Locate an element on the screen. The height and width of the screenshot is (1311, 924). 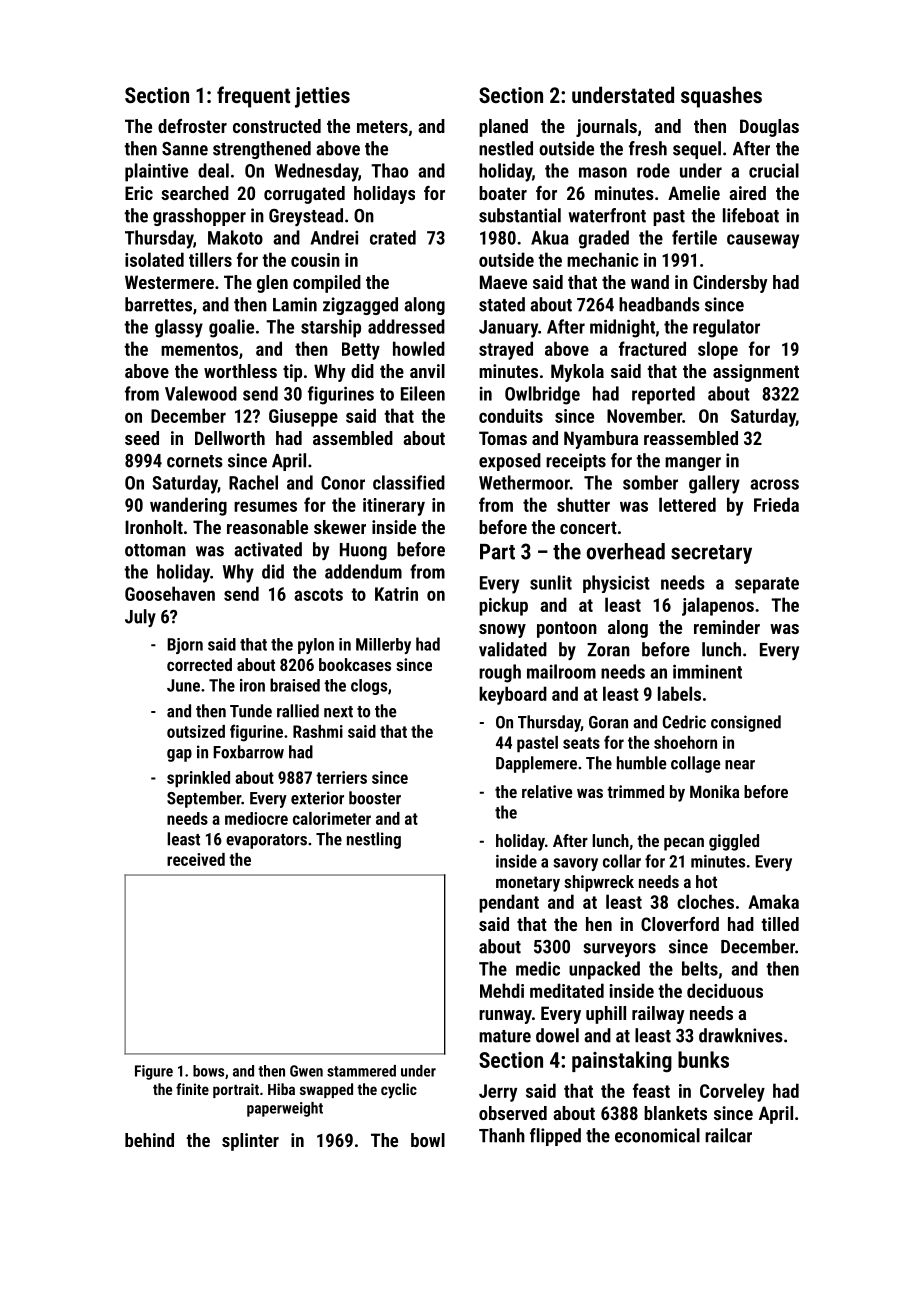
tip is located at coordinates (292, 373).
